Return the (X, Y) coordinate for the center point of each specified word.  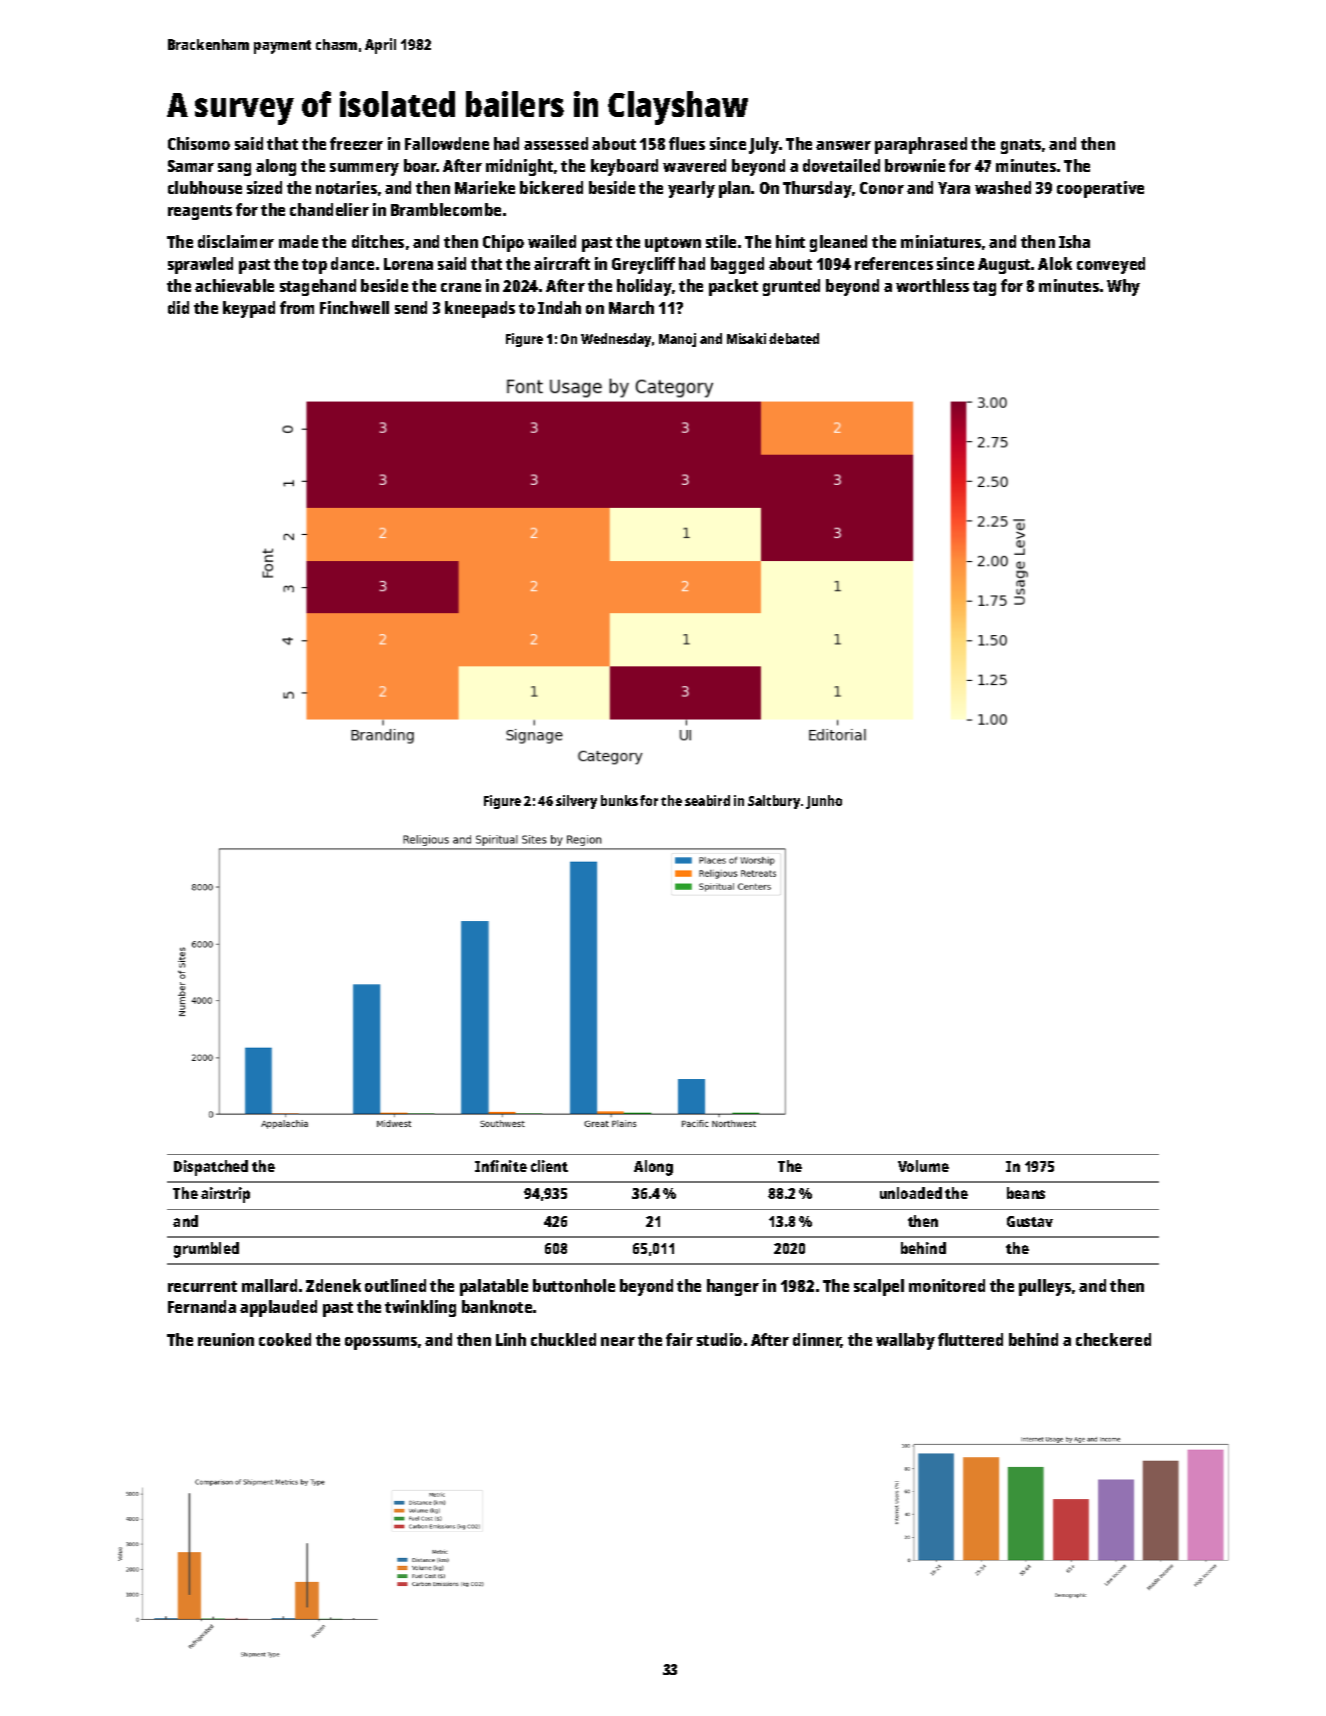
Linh (511, 1339)
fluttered (970, 1339)
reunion (226, 1339)
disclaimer (236, 241)
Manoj (677, 340)
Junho (824, 802)
